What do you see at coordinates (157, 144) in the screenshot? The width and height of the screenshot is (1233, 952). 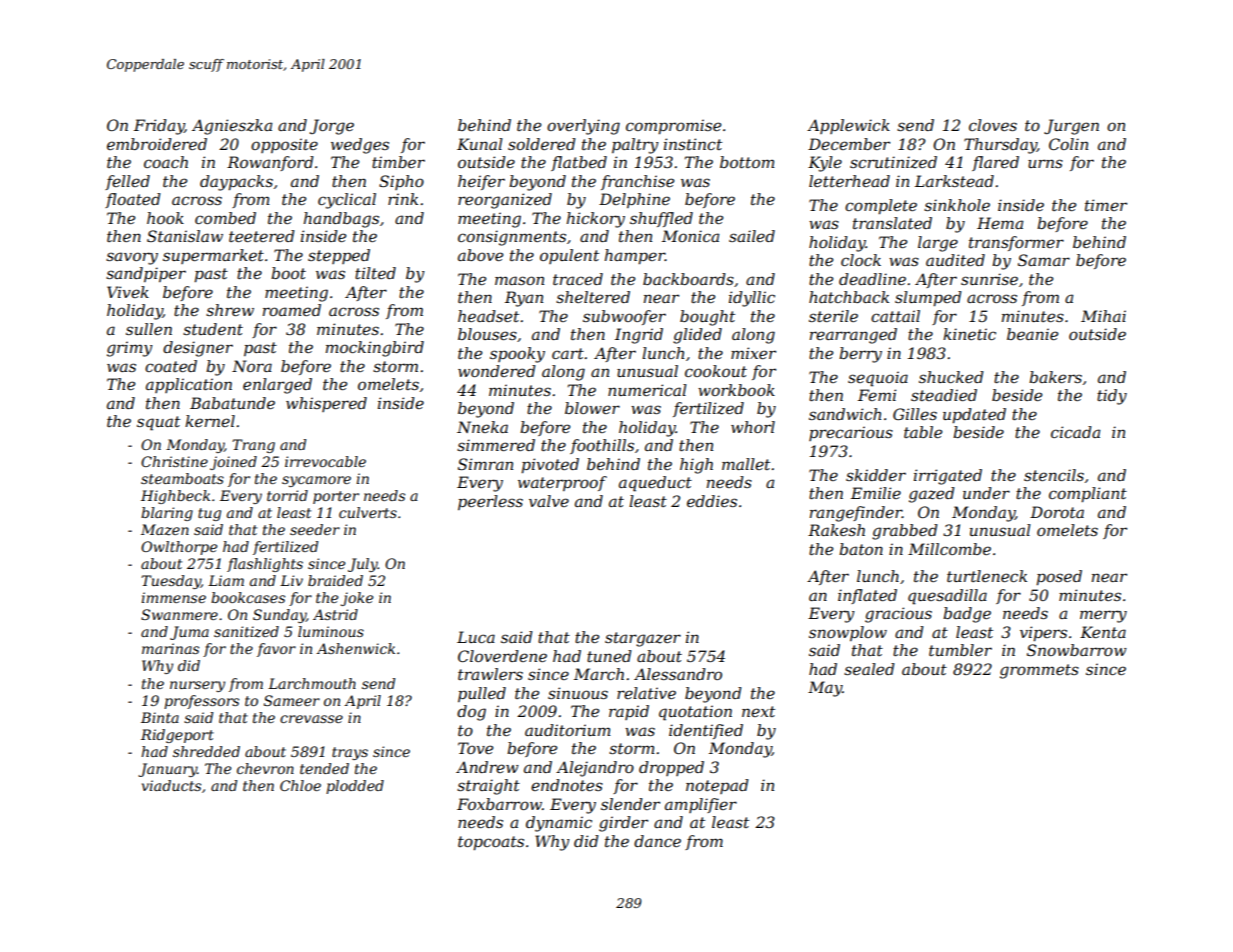 I see `embroidered` at bounding box center [157, 144].
